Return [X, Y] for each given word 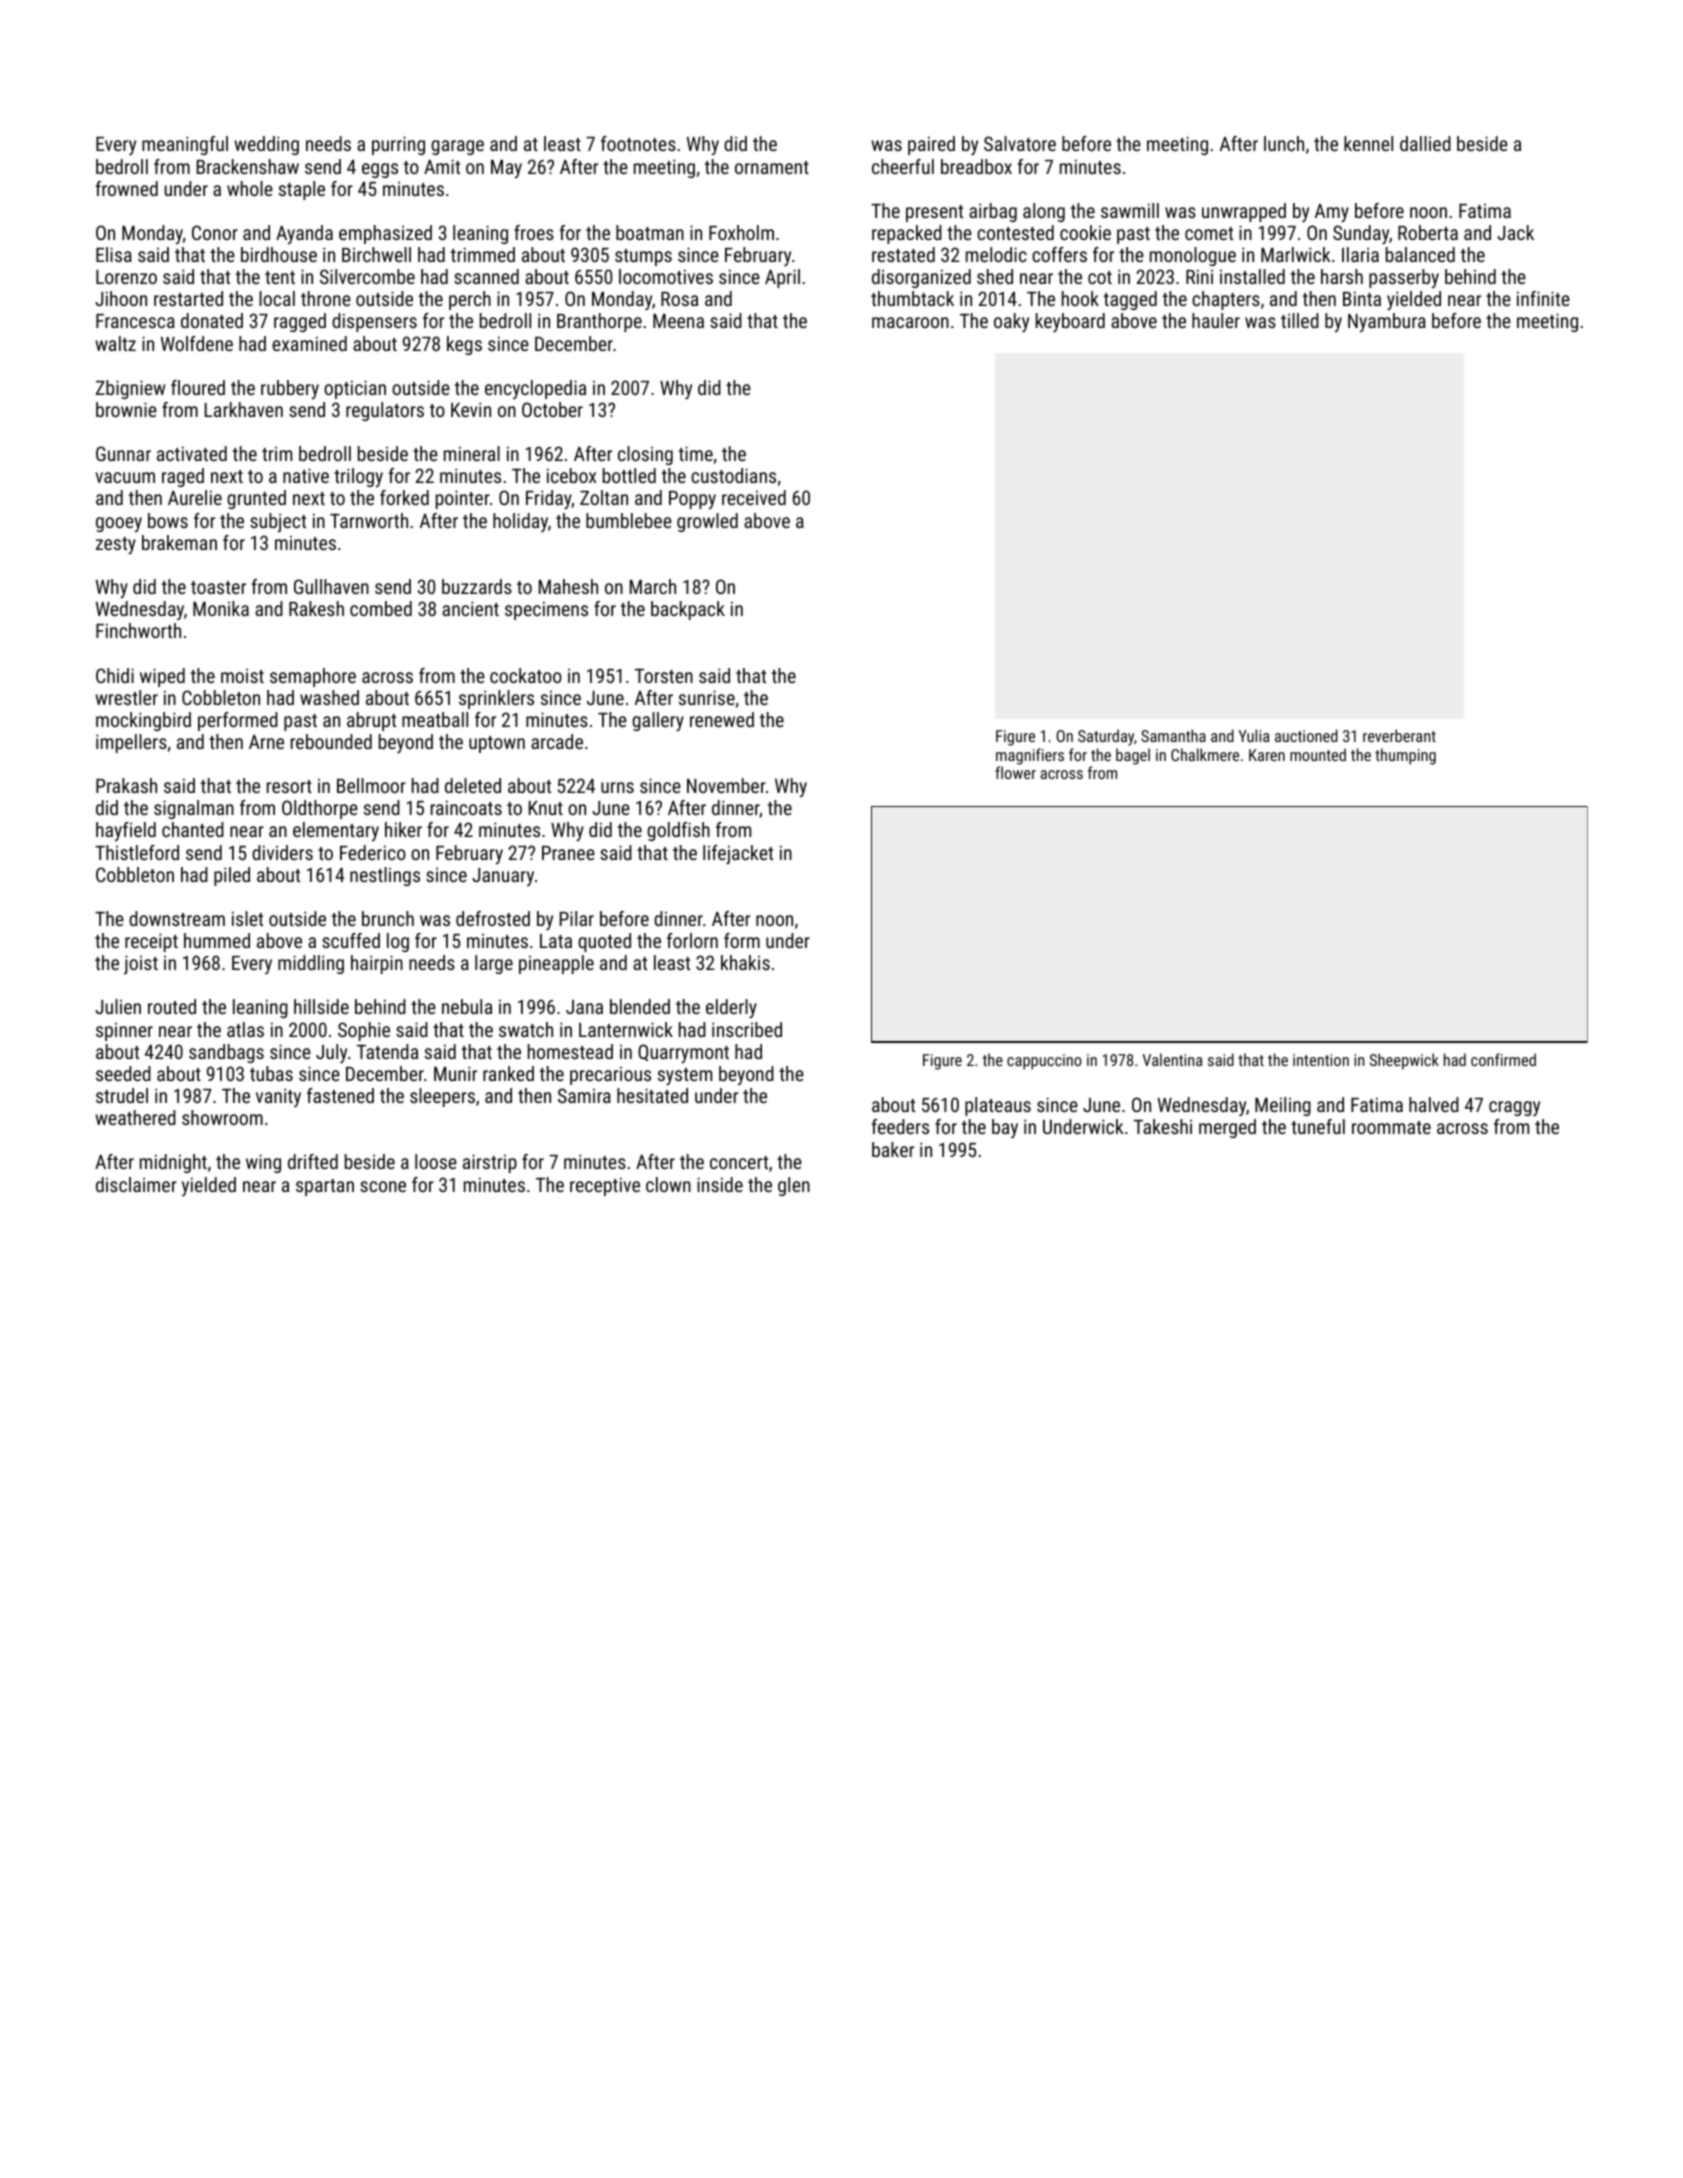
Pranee [568, 853]
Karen [1267, 755]
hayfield [126, 831]
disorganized [921, 278]
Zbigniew [130, 389]
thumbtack [912, 298]
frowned [126, 188]
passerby [1404, 278]
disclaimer [136, 1184]
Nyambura [1387, 322]
